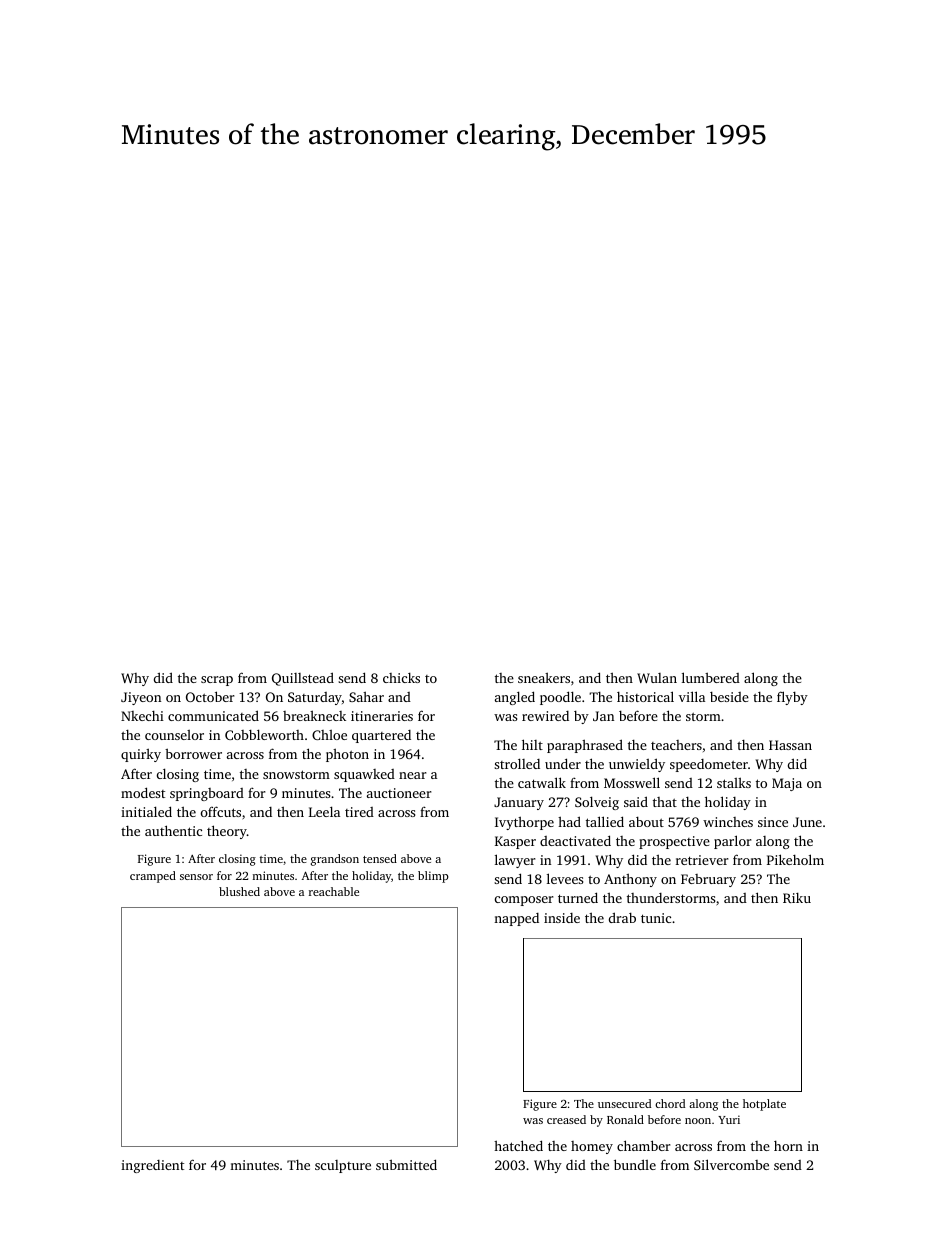 The width and height of the screenshot is (952, 1233). What do you see at coordinates (401, 678) in the screenshot?
I see `chicks` at bounding box center [401, 678].
